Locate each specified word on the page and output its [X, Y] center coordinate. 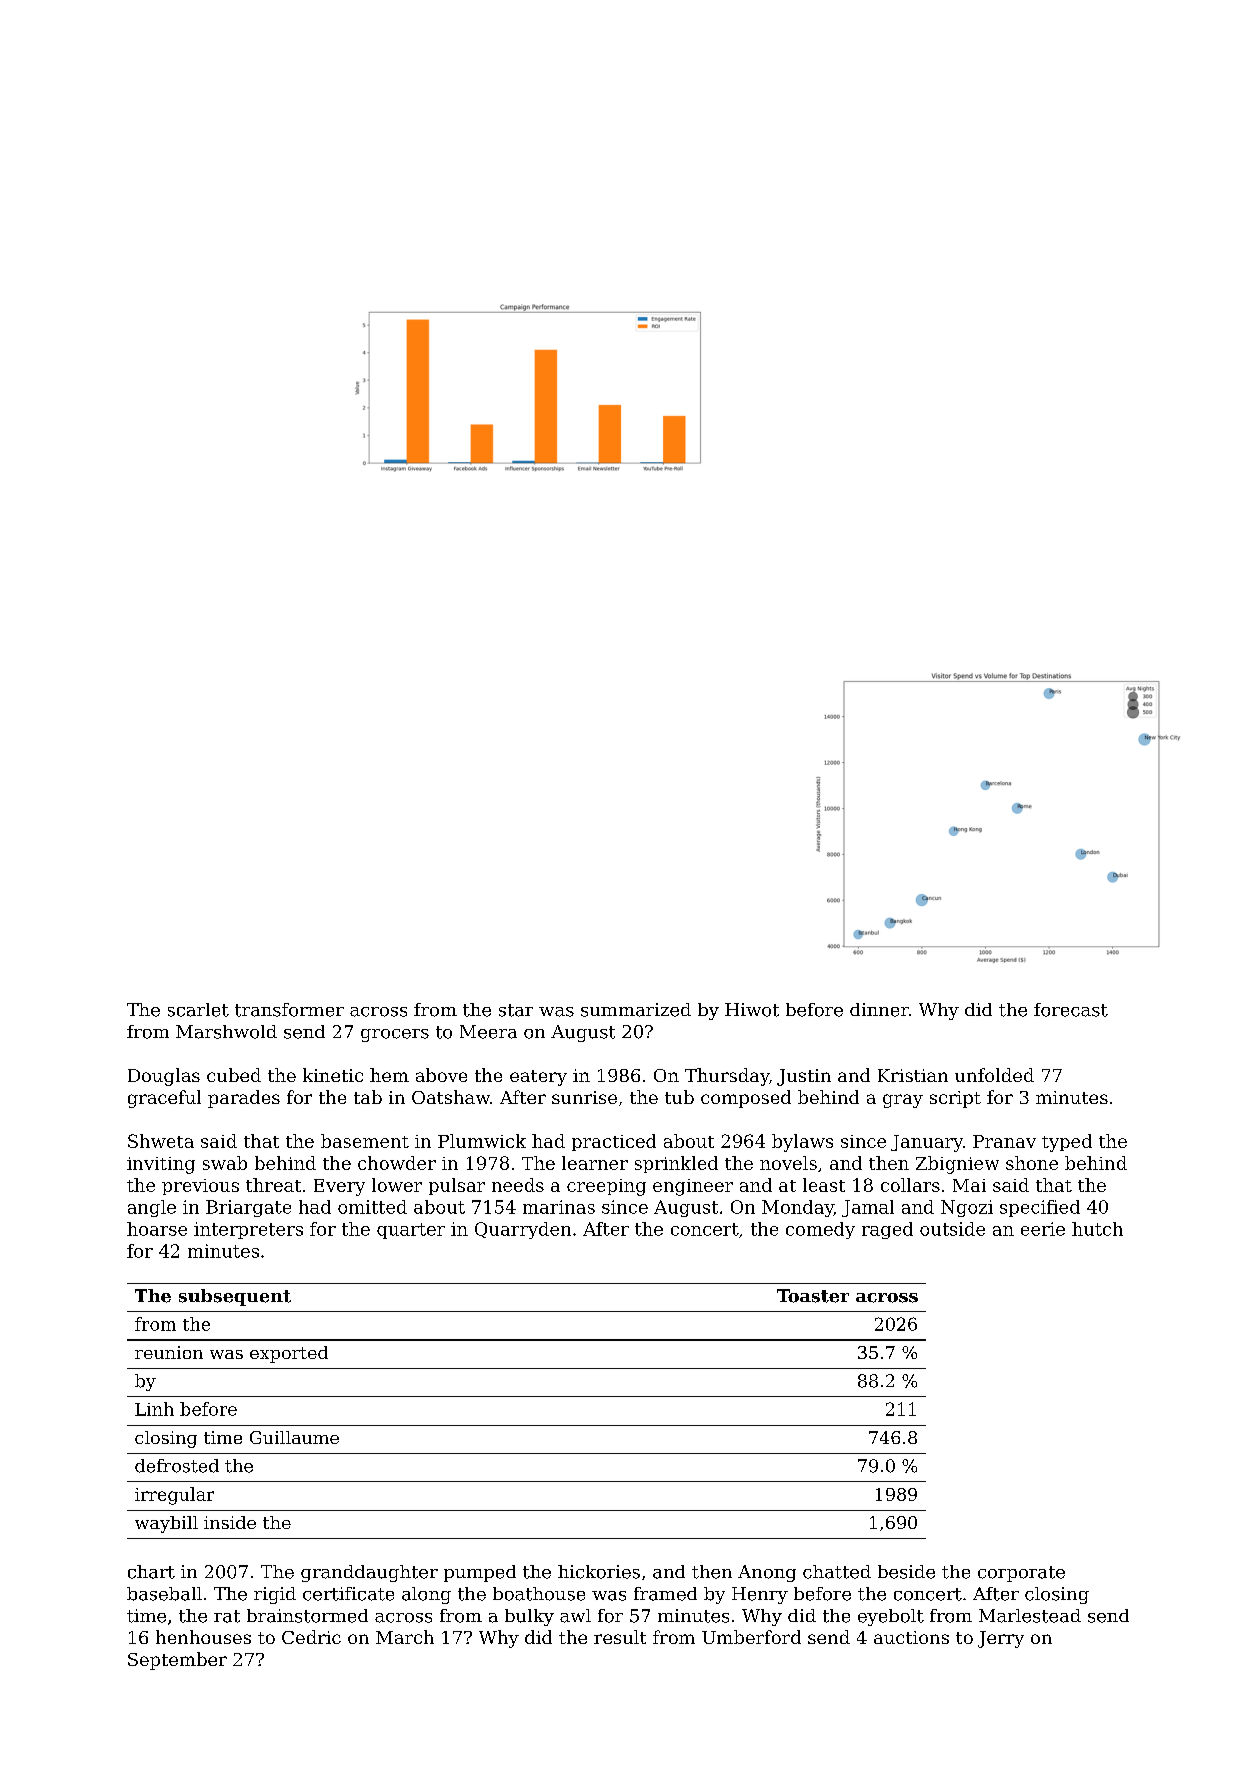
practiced [614, 1142]
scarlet [198, 1010]
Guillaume [294, 1437]
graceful [164, 1099]
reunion [169, 1352]
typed [1067, 1143]
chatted [837, 1572]
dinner [879, 1010]
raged [887, 1230]
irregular [174, 1496]
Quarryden [523, 1230]
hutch [1097, 1229]
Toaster [813, 1296]
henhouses [203, 1637]
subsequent [235, 1297]
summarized [636, 1010]
